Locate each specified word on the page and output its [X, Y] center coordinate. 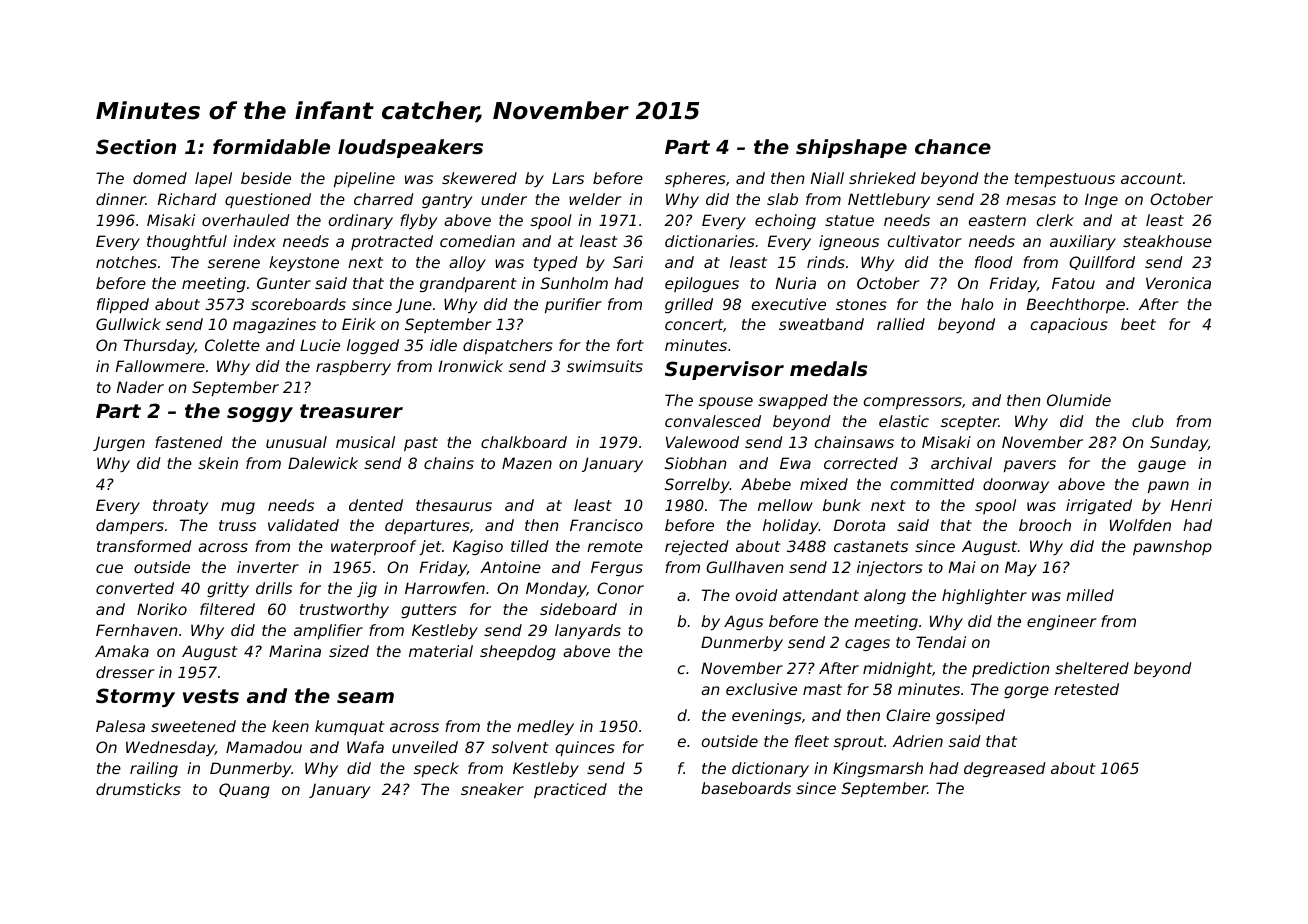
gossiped [970, 716]
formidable [271, 146]
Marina [295, 651]
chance [953, 146]
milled [1090, 595]
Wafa [365, 747]
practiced [570, 790]
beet [1138, 324]
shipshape [851, 148]
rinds [826, 262]
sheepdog [518, 652]
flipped [123, 305]
